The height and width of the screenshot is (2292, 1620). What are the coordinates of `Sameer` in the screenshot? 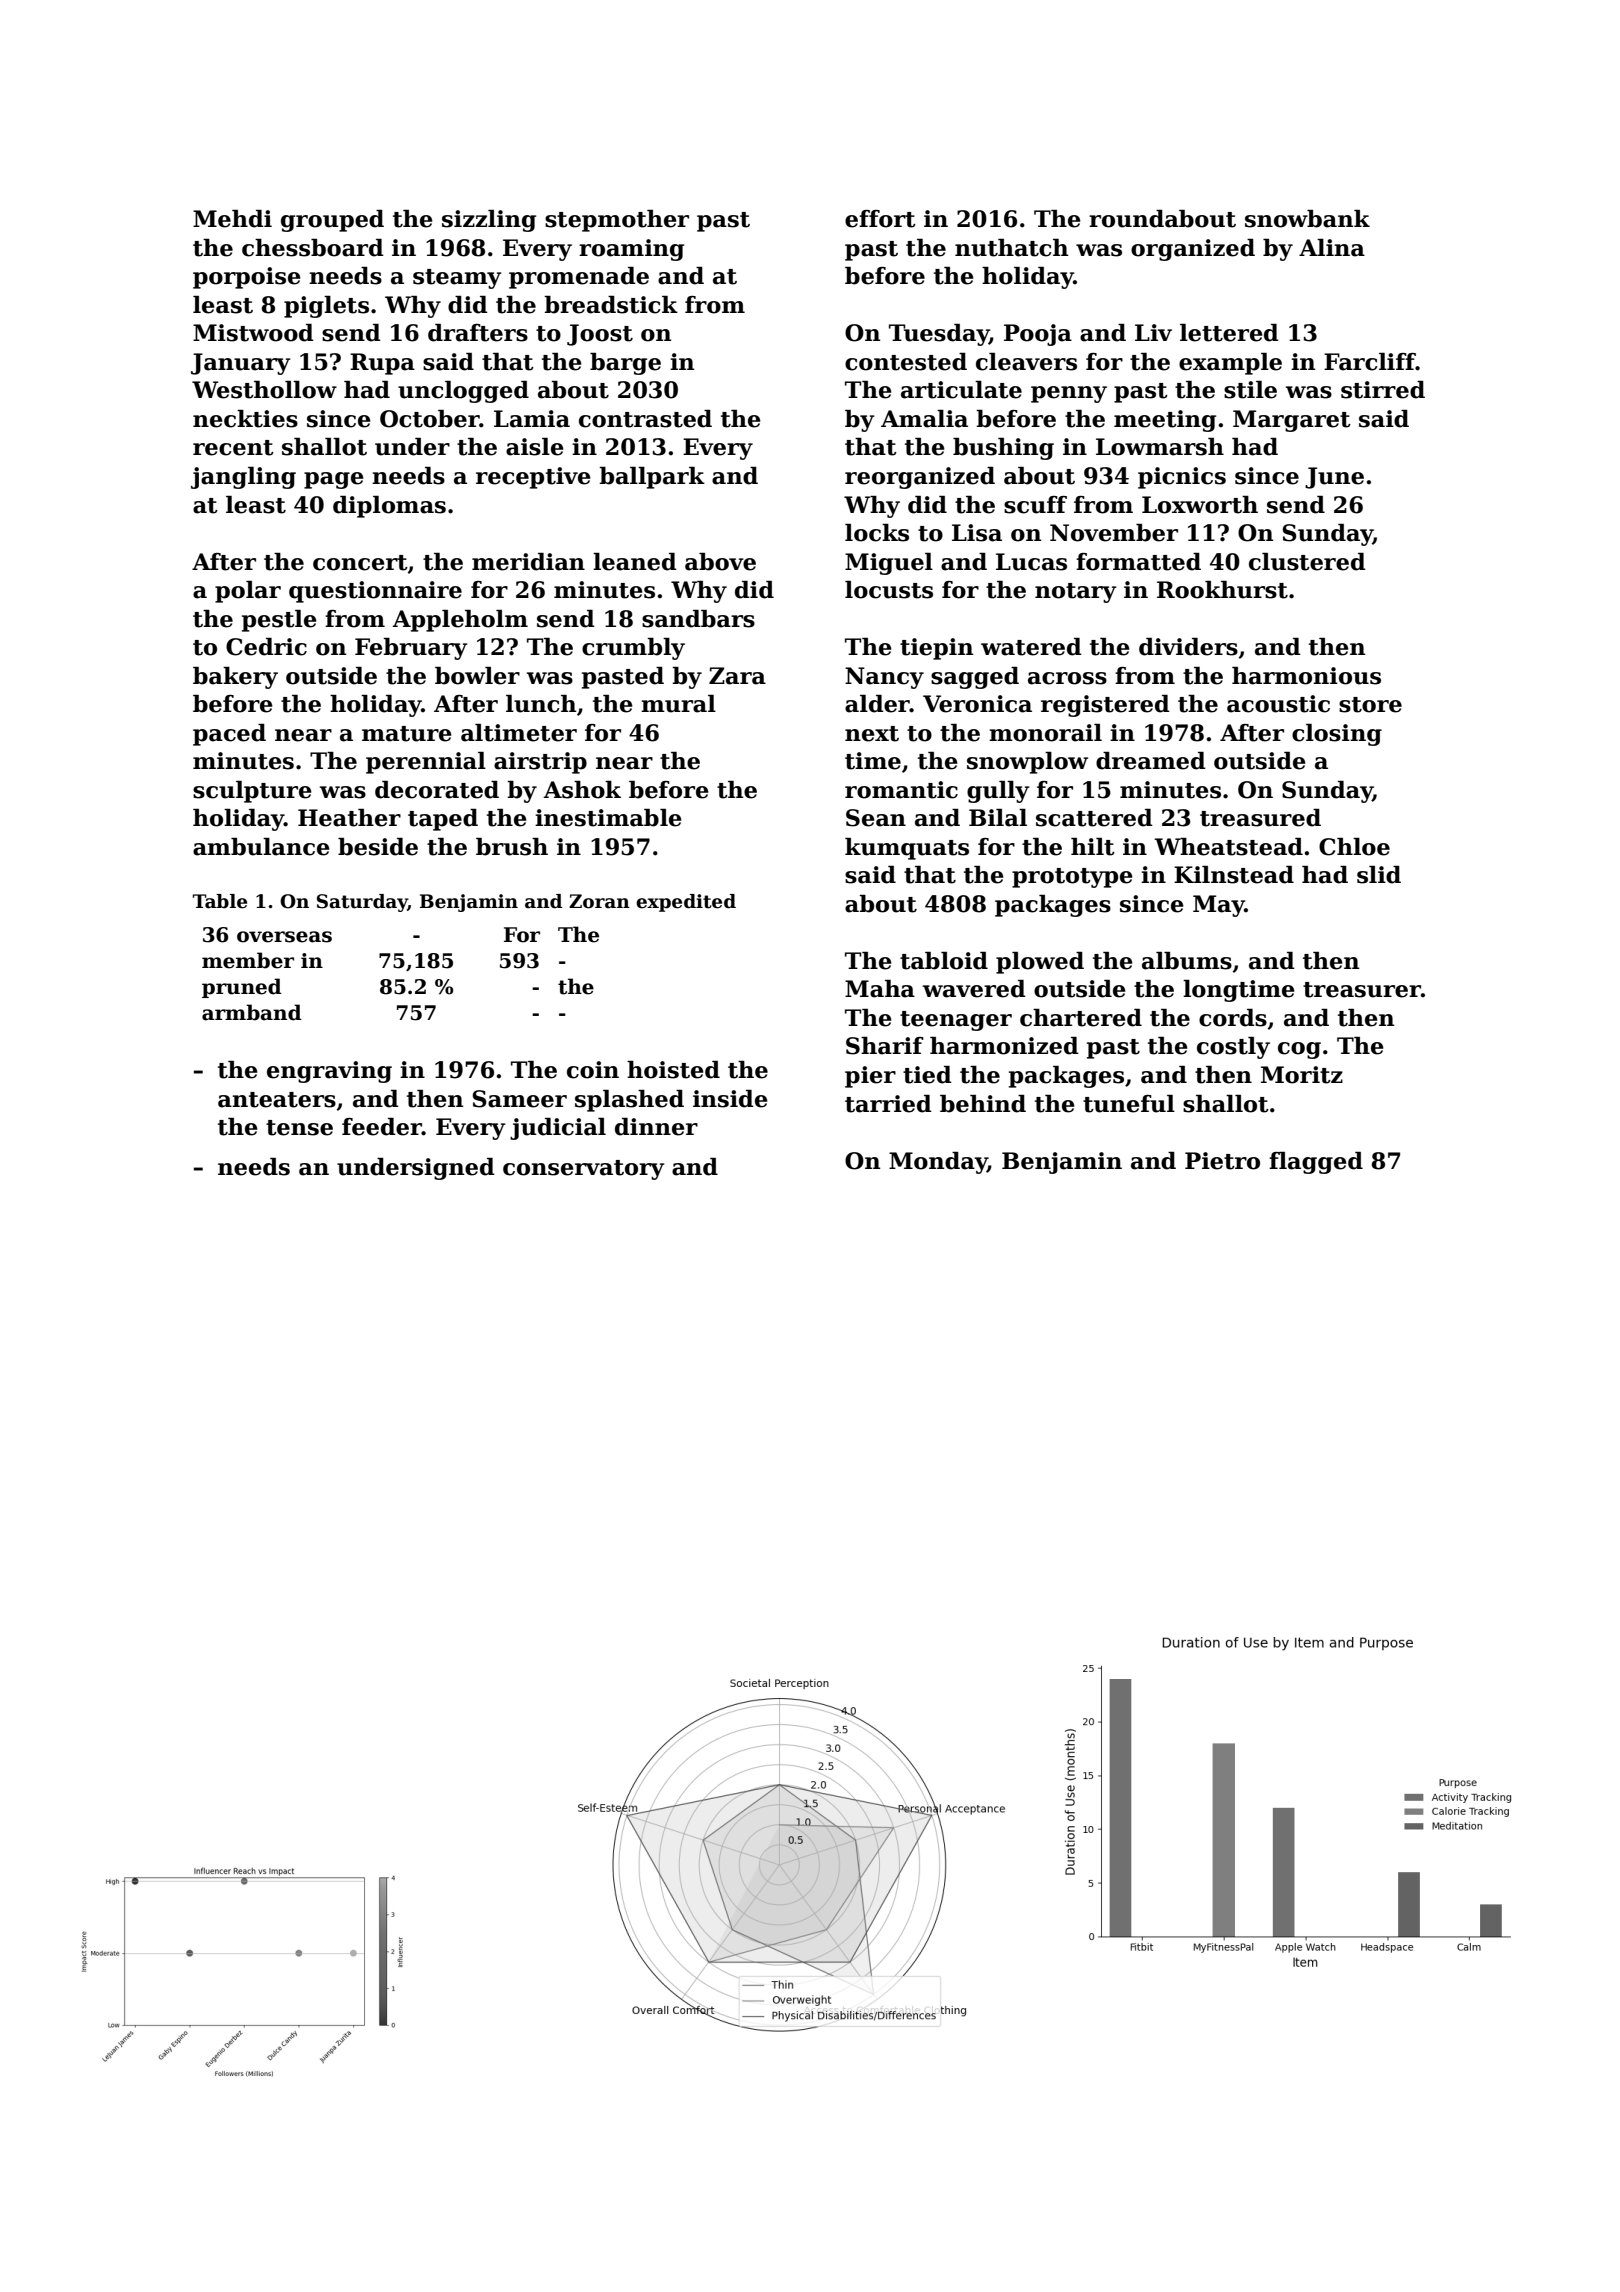 It's located at (519, 1099).
